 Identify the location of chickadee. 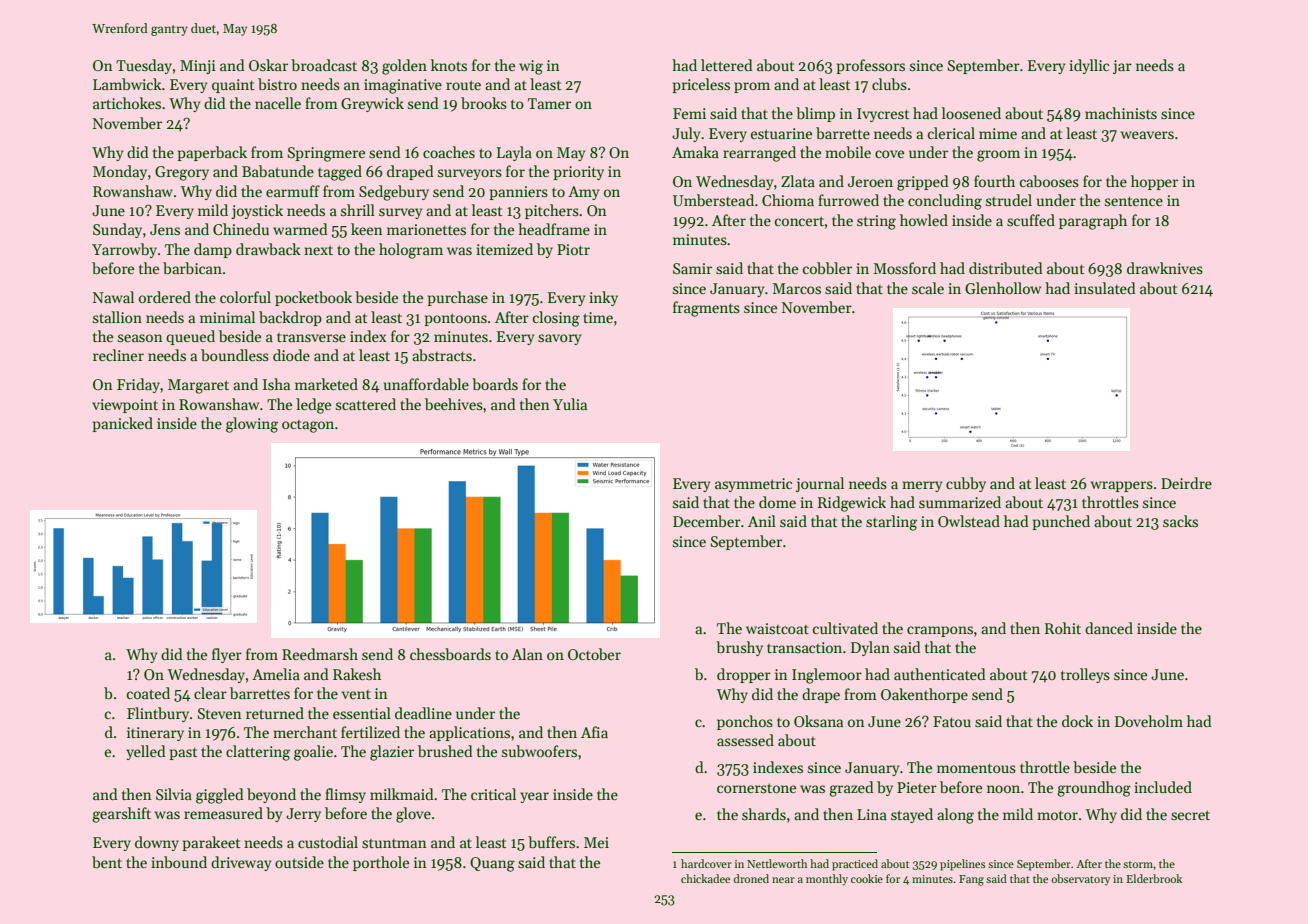
(705, 878).
